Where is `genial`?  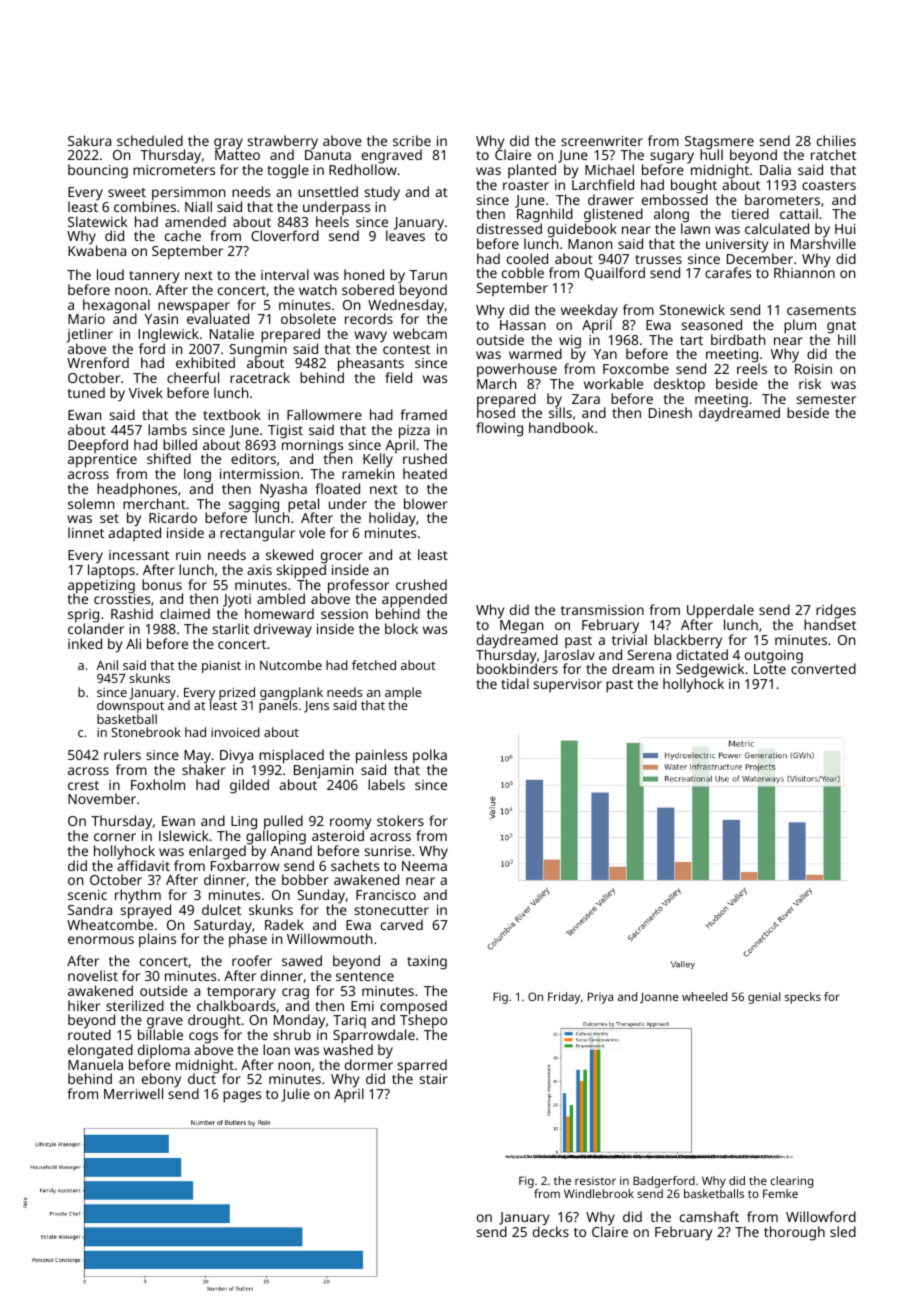
genial is located at coordinates (764, 998).
